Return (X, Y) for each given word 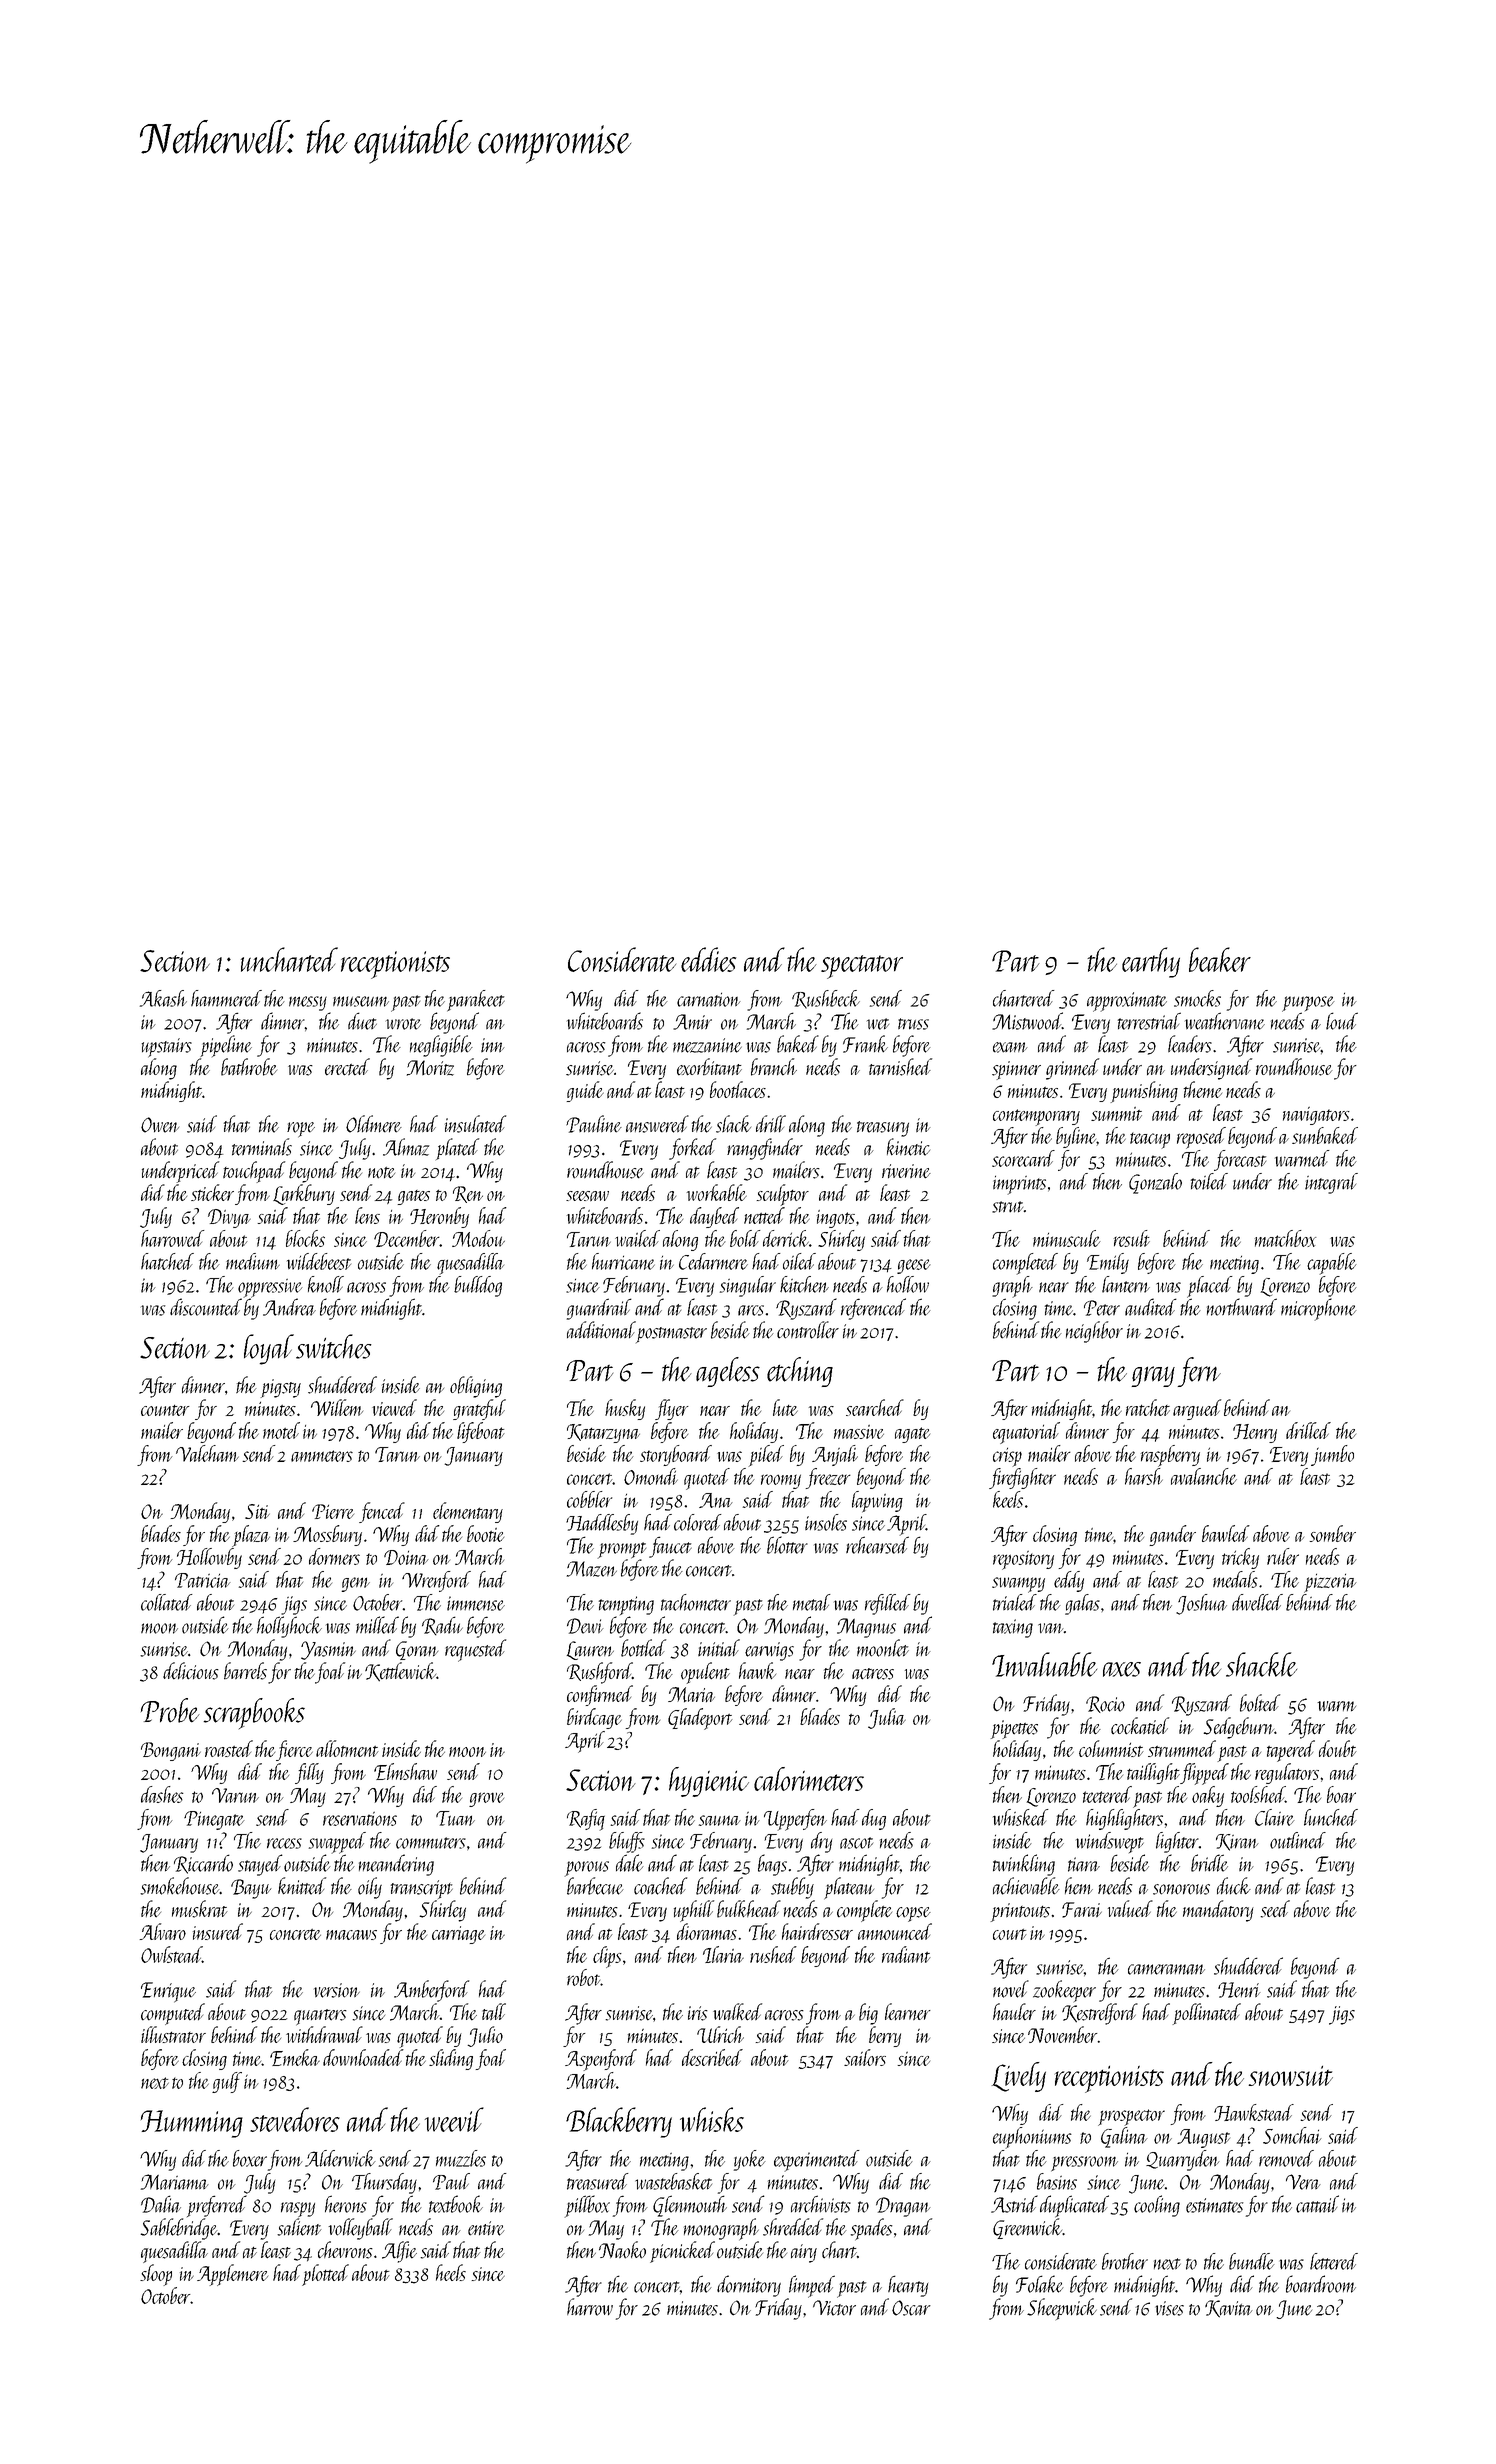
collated (166, 1602)
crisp (1007, 1457)
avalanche (1204, 1476)
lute (785, 1407)
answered (657, 1124)
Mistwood (1027, 1021)
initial (719, 1647)
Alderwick (340, 2158)
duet (362, 1021)
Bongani (171, 1751)
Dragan (903, 2207)
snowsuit (1290, 2076)
